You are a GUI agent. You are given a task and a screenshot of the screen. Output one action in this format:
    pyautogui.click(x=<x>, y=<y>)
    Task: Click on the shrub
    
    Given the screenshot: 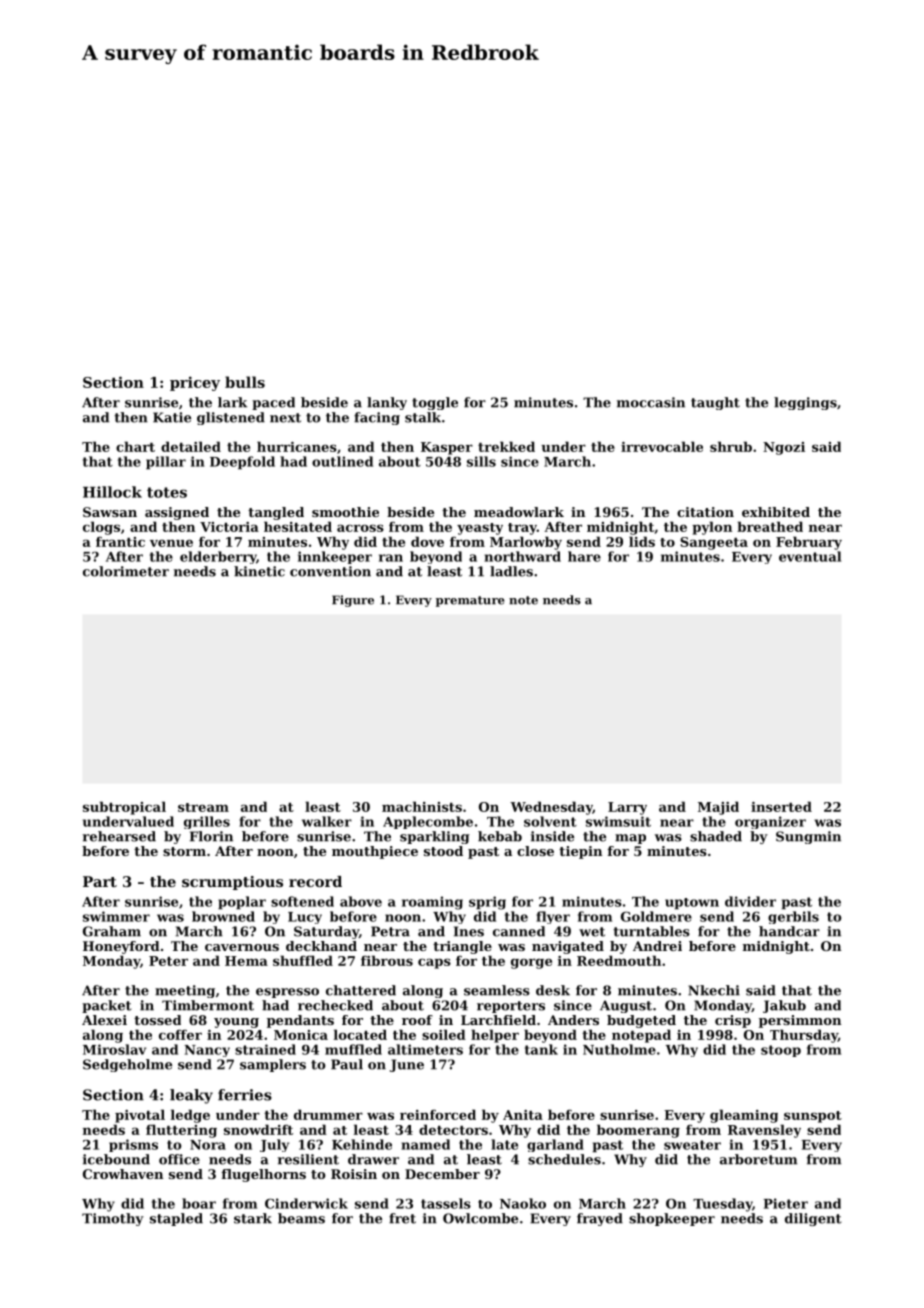 What is the action you would take?
    pyautogui.click(x=731, y=446)
